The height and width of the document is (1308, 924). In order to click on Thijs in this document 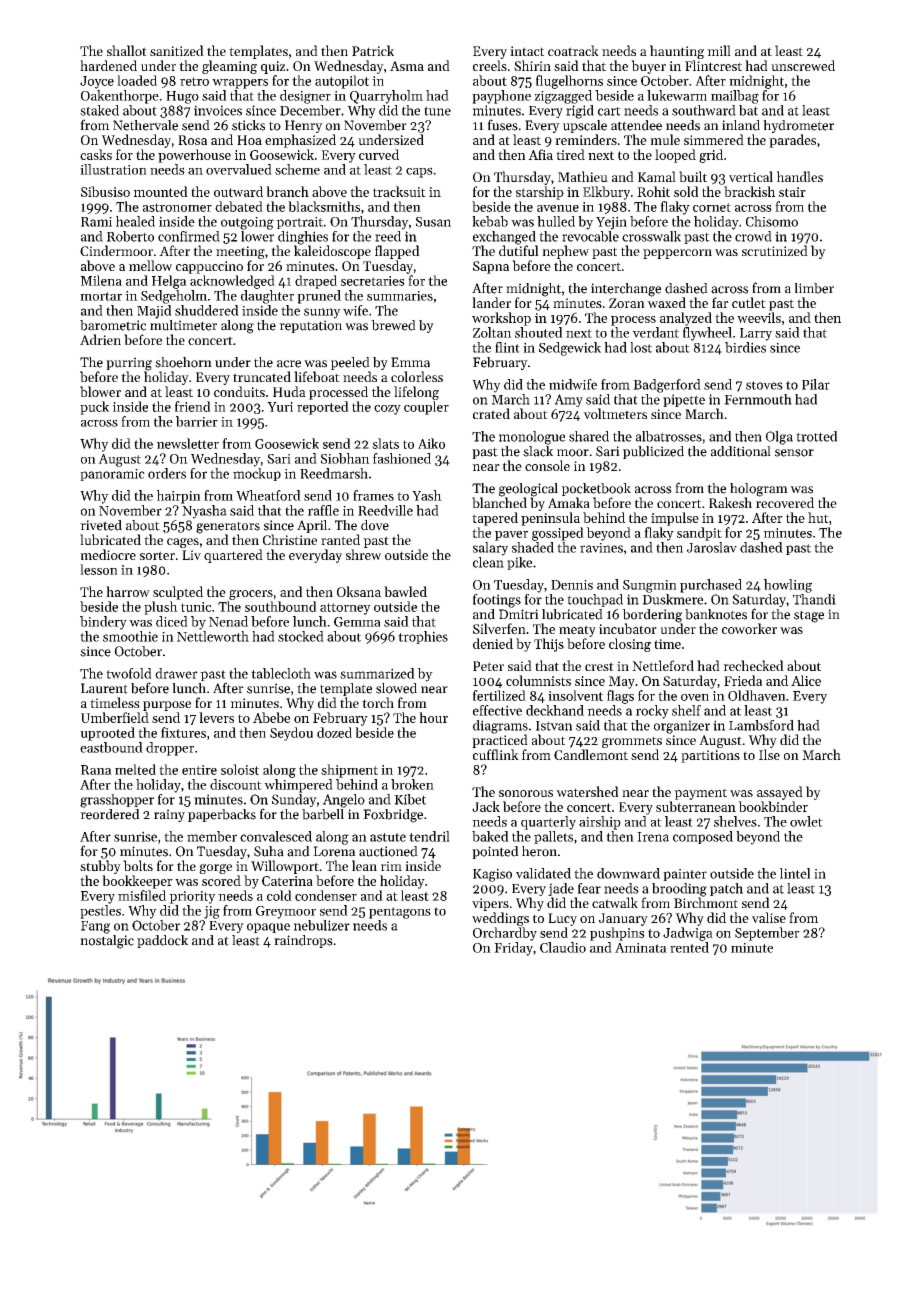, I will do `click(549, 645)`.
